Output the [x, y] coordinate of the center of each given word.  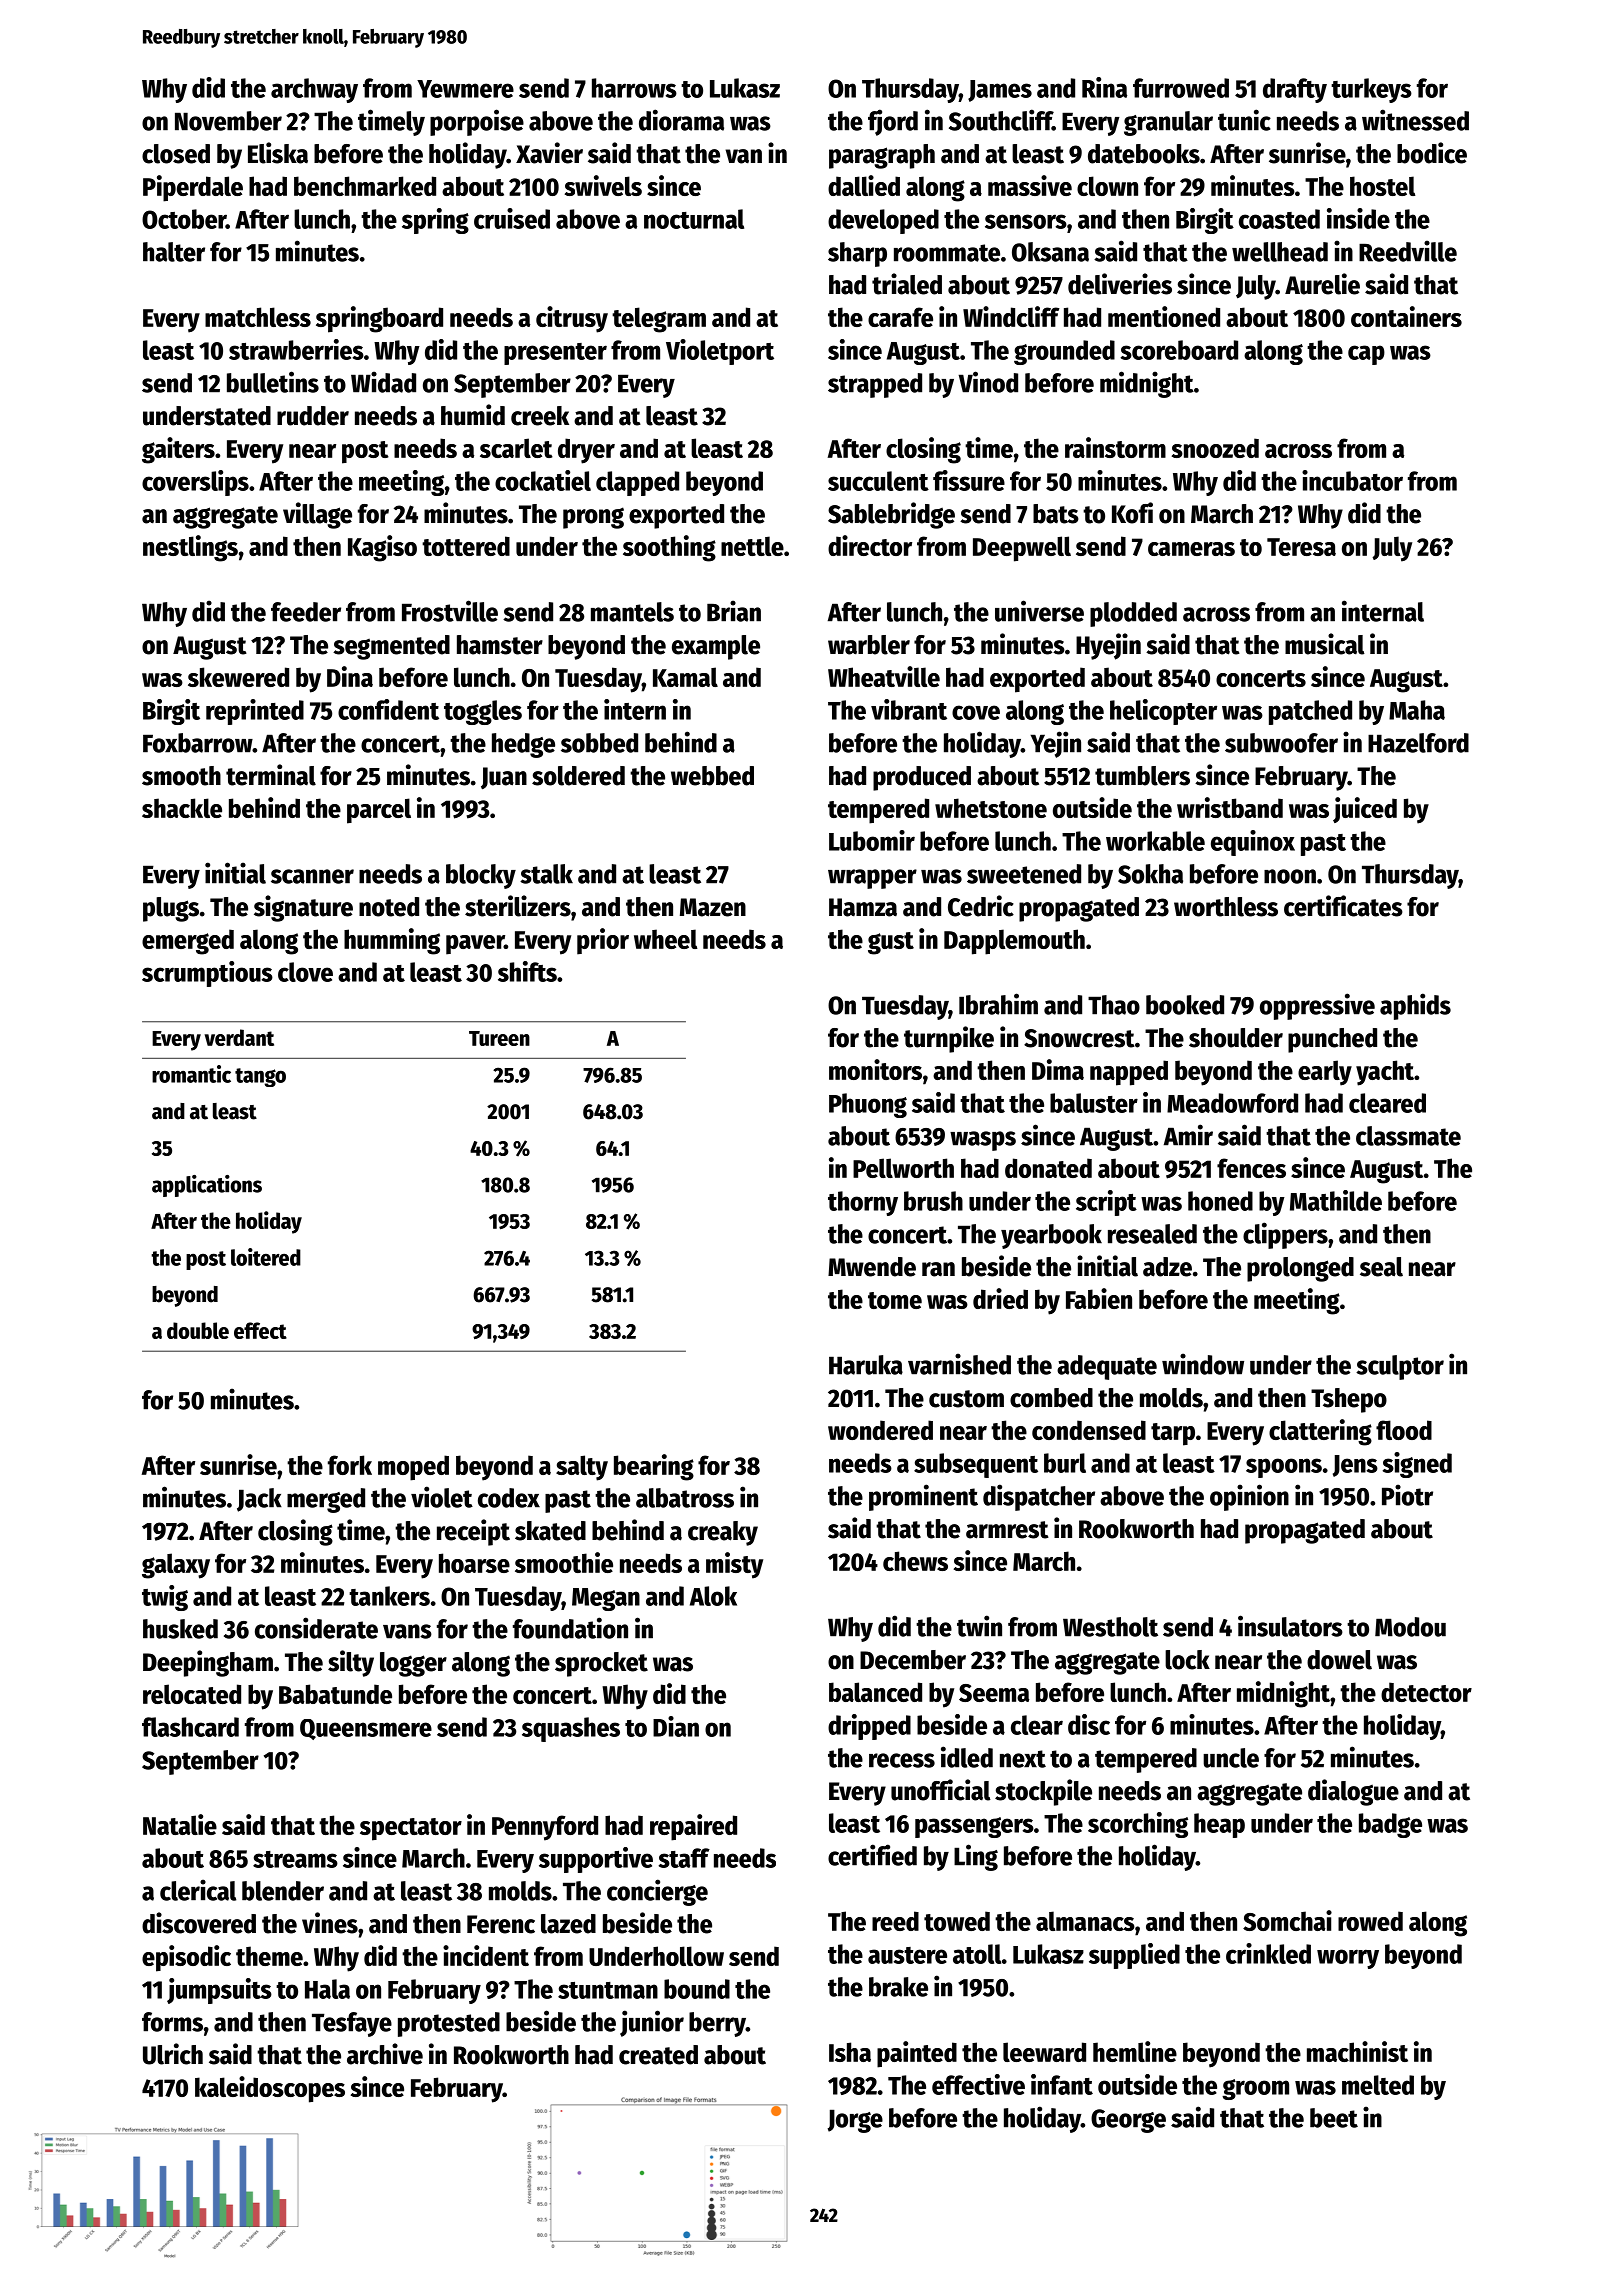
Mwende [872, 1267]
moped [413, 1468]
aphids [1415, 1006]
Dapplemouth [1014, 942]
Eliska [278, 153]
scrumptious [207, 974]
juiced [1365, 810]
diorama [681, 120]
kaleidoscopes [270, 2089]
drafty [1295, 90]
